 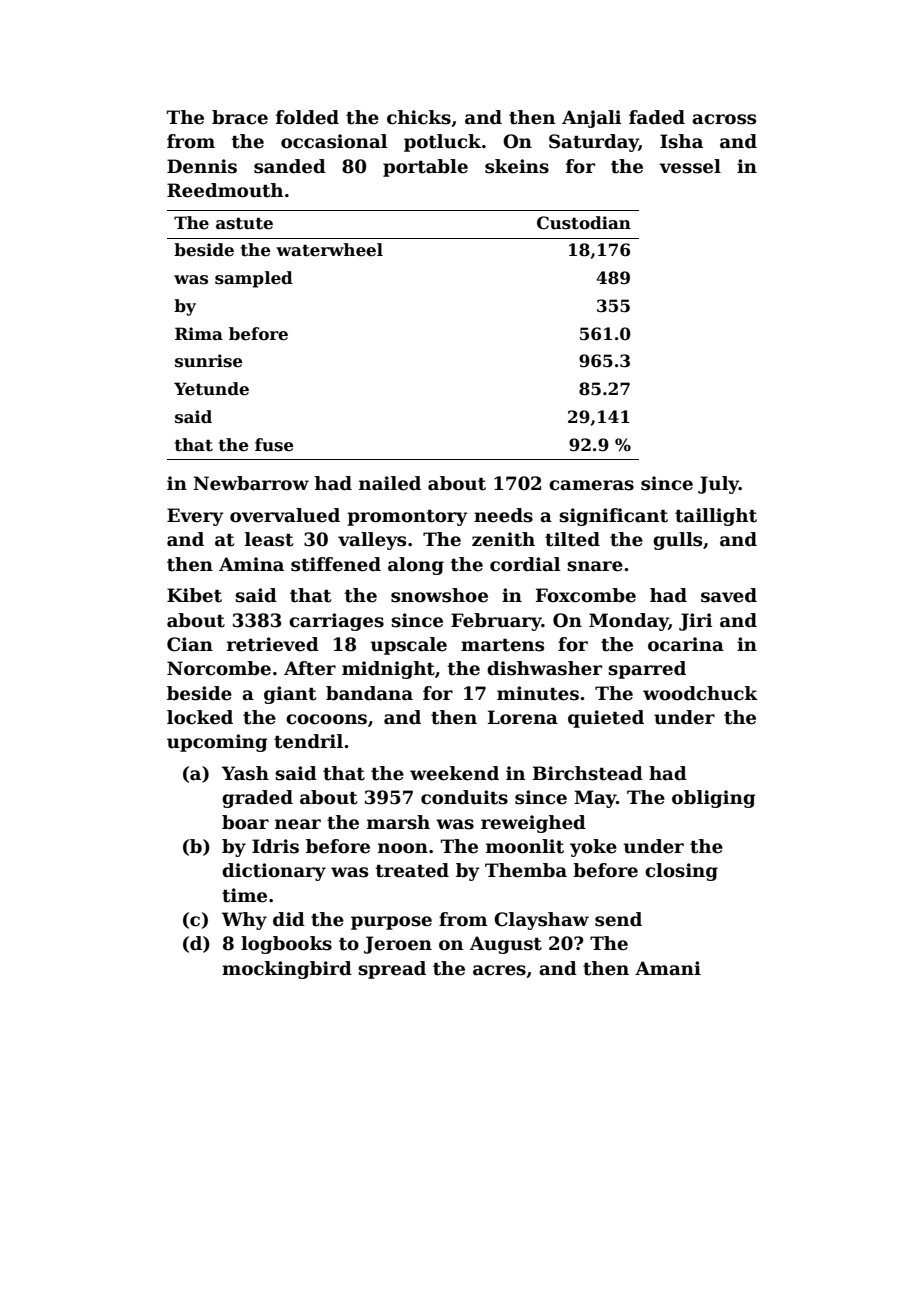 What do you see at coordinates (541, 921) in the screenshot?
I see `Clayshaw` at bounding box center [541, 921].
